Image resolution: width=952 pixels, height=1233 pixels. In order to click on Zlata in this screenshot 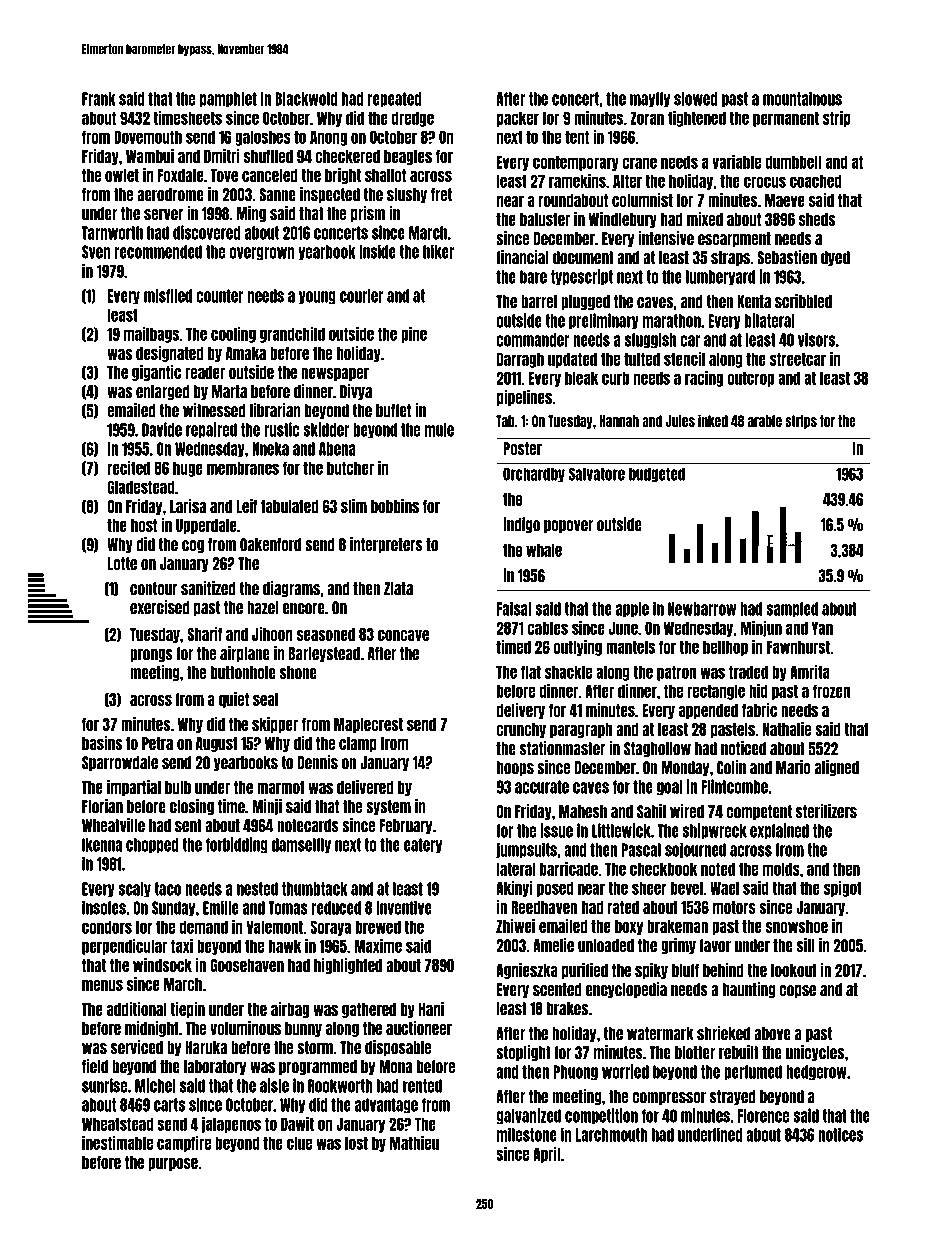, I will do `click(398, 589)`.
